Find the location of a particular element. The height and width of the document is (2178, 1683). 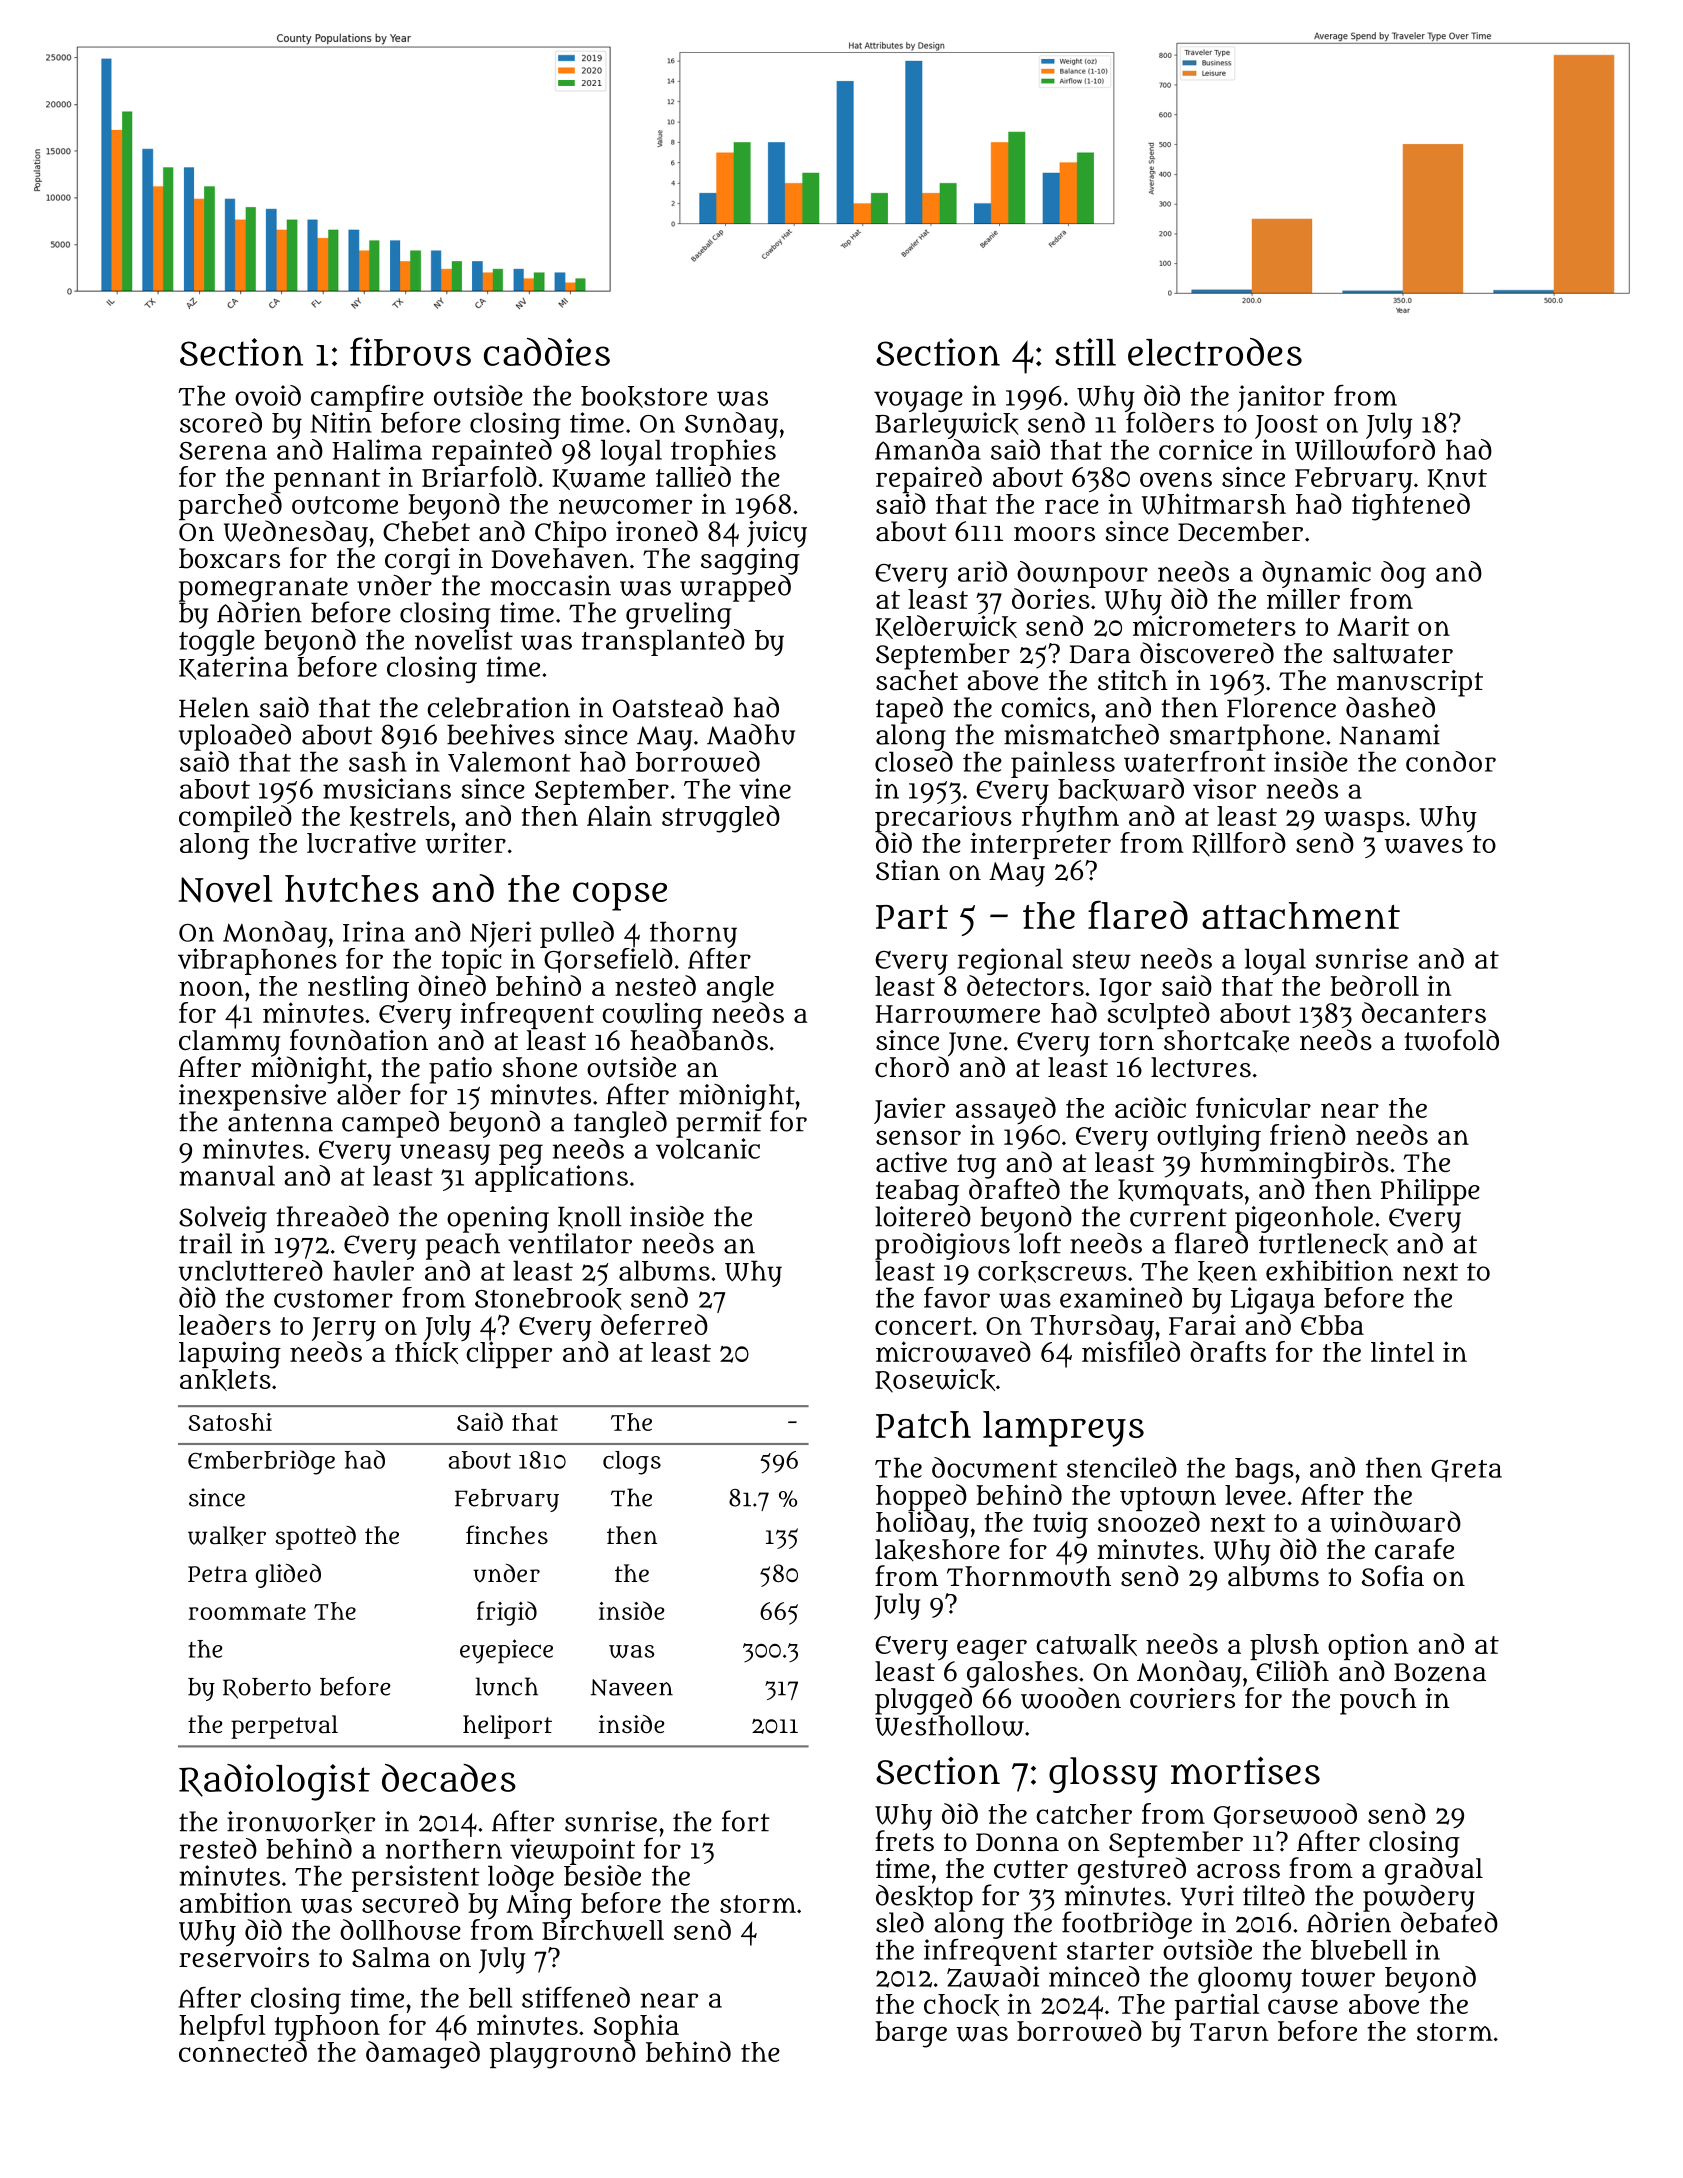

waves is located at coordinates (1423, 846).
